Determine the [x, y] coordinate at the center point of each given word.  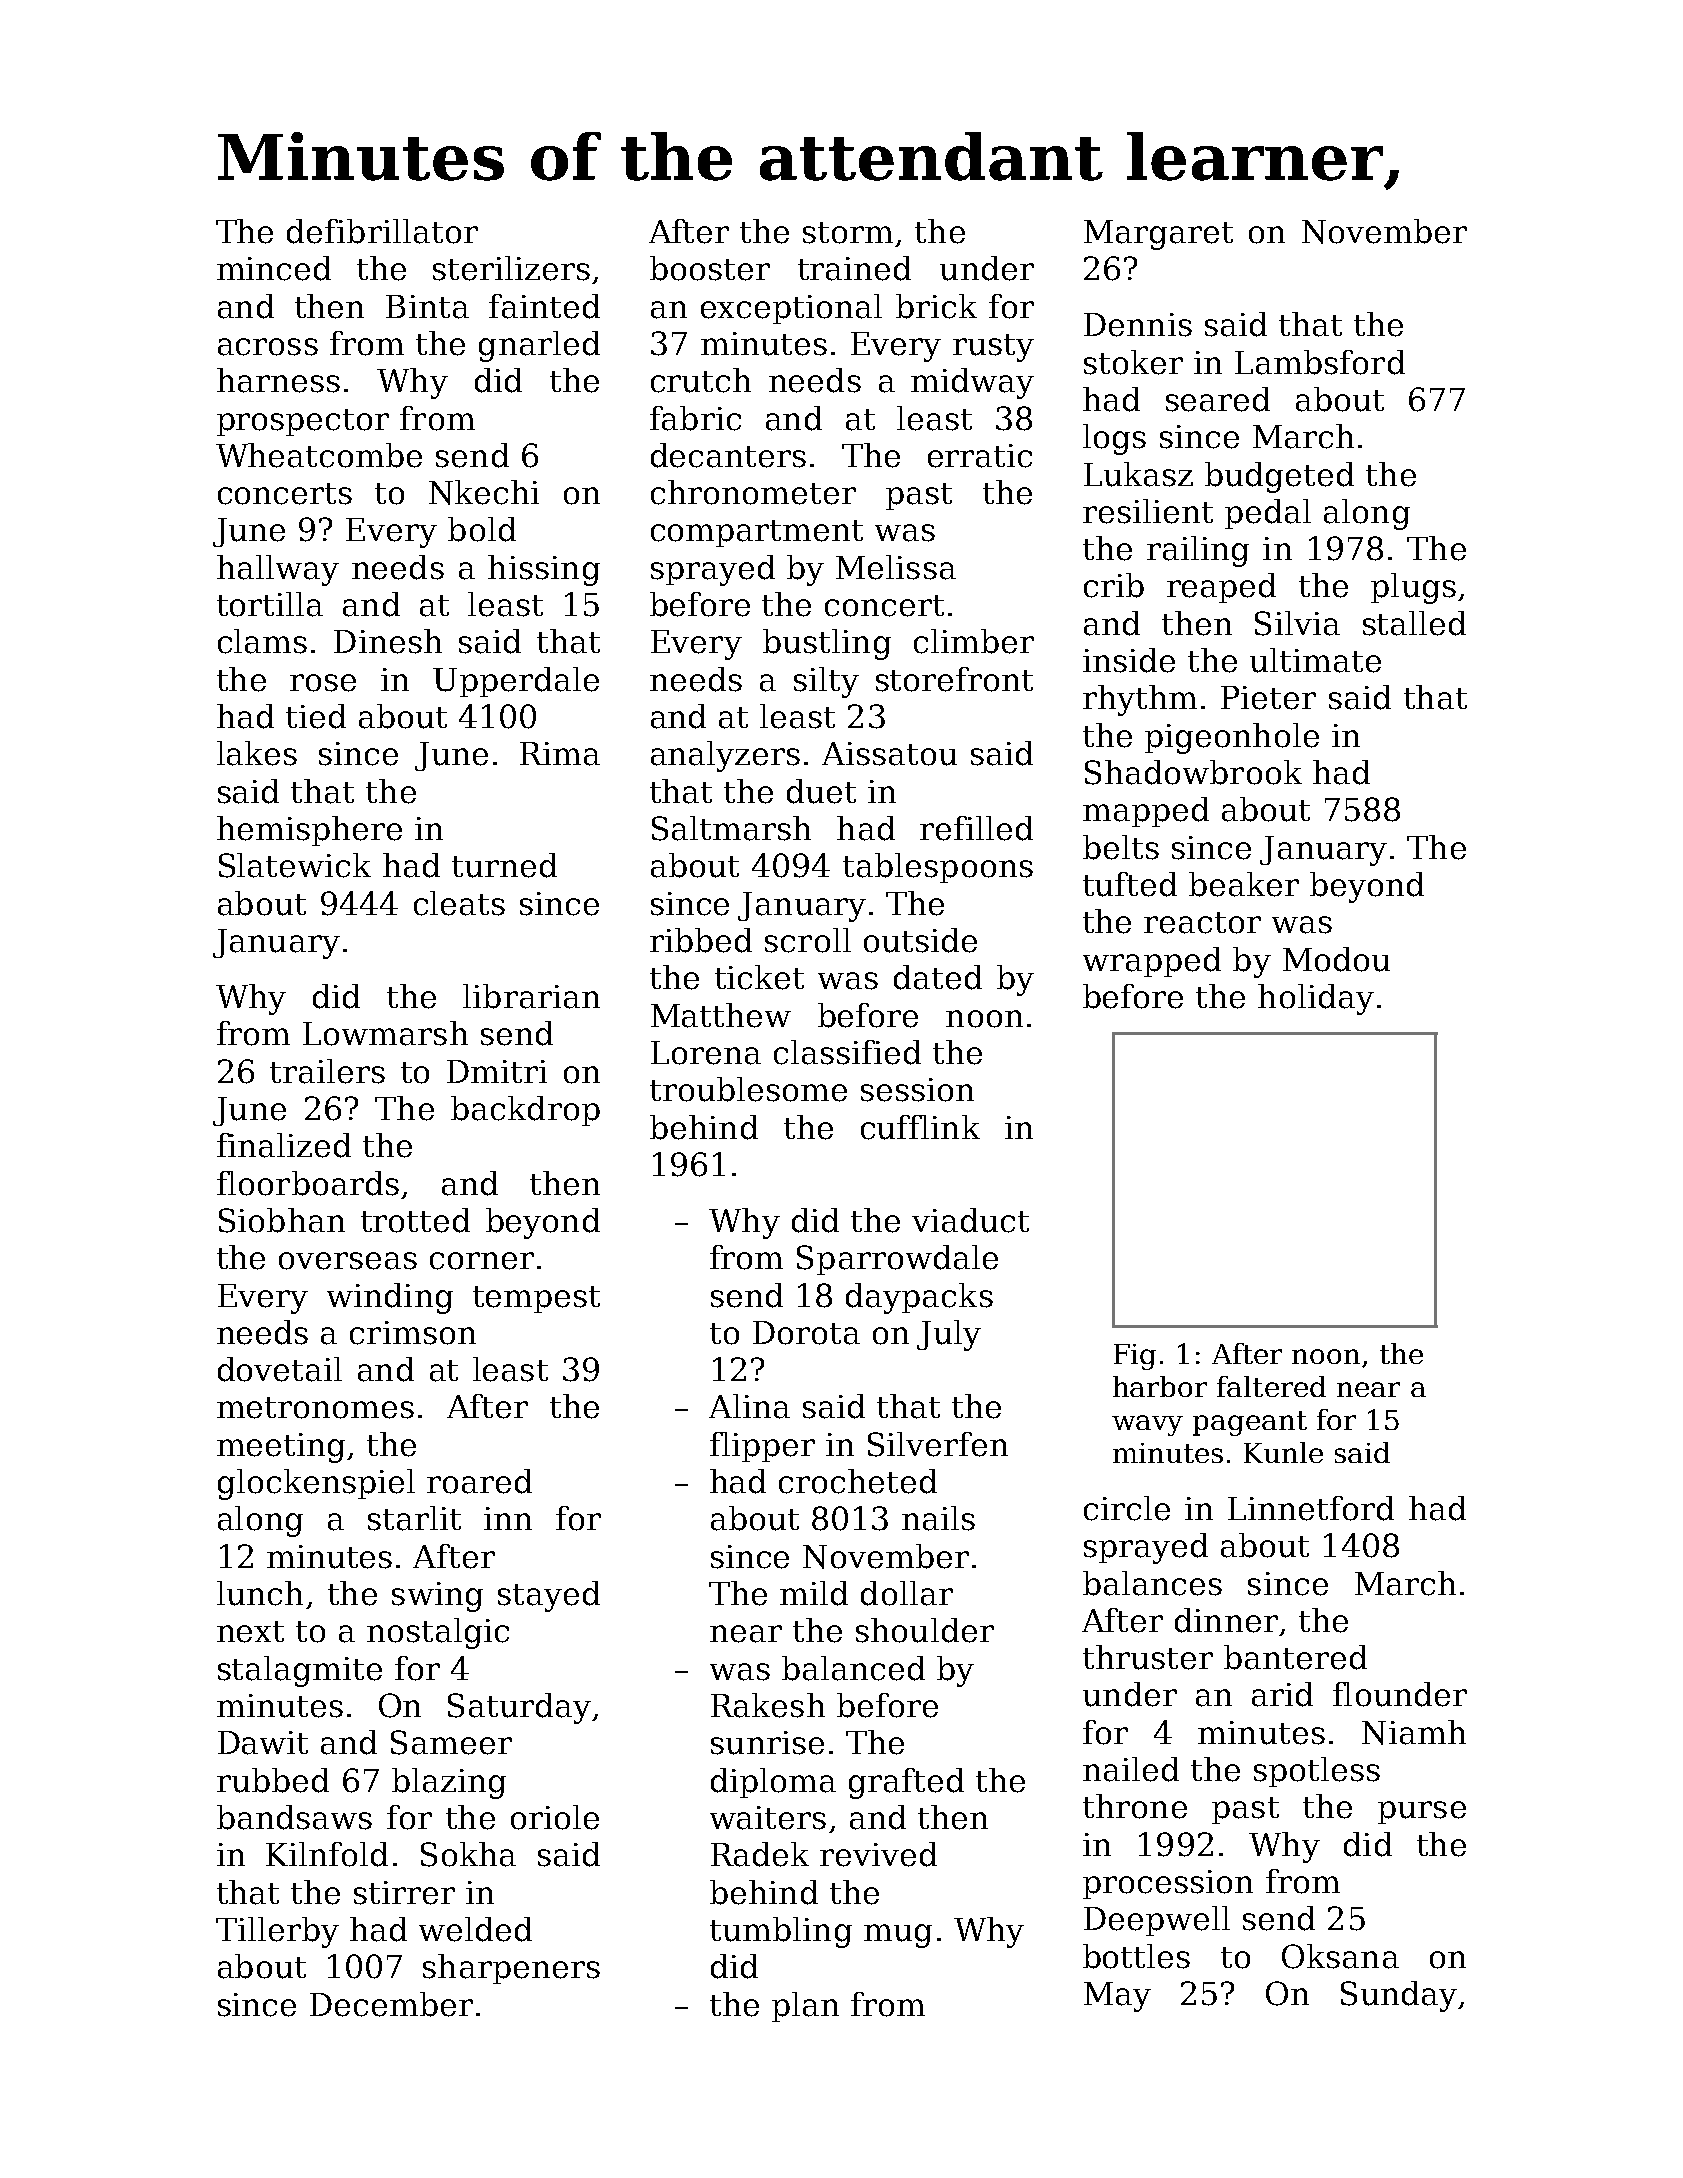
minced [274, 268]
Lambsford [1320, 362]
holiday [1316, 999]
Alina [749, 1406]
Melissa [896, 567]
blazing [449, 1783]
